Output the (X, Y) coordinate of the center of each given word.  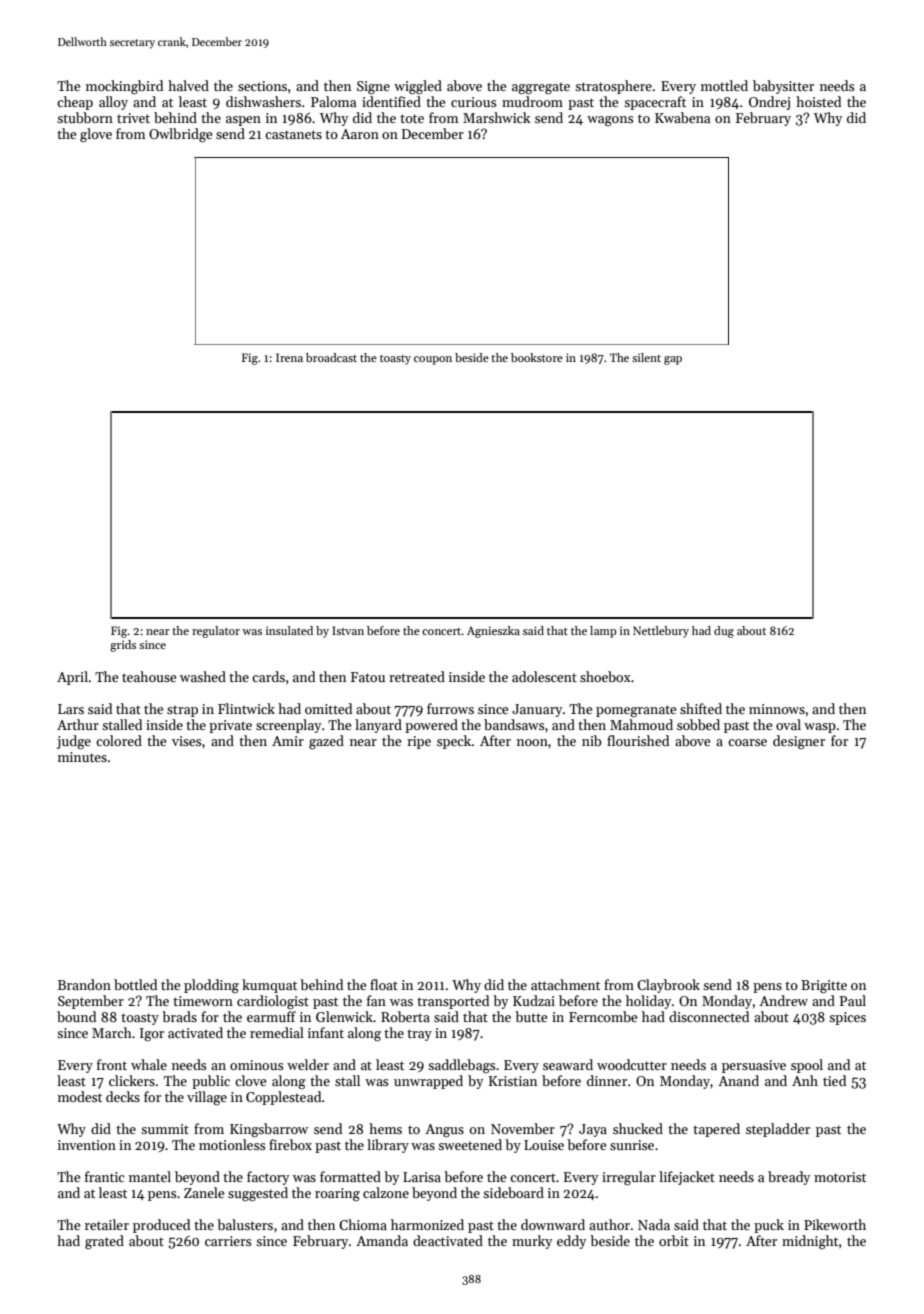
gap (673, 360)
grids (123, 646)
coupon (433, 360)
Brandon (84, 984)
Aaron (360, 134)
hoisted (818, 101)
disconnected (709, 1016)
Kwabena (682, 117)
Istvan (348, 630)
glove (96, 135)
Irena (289, 357)
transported (453, 1002)
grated (104, 1242)
